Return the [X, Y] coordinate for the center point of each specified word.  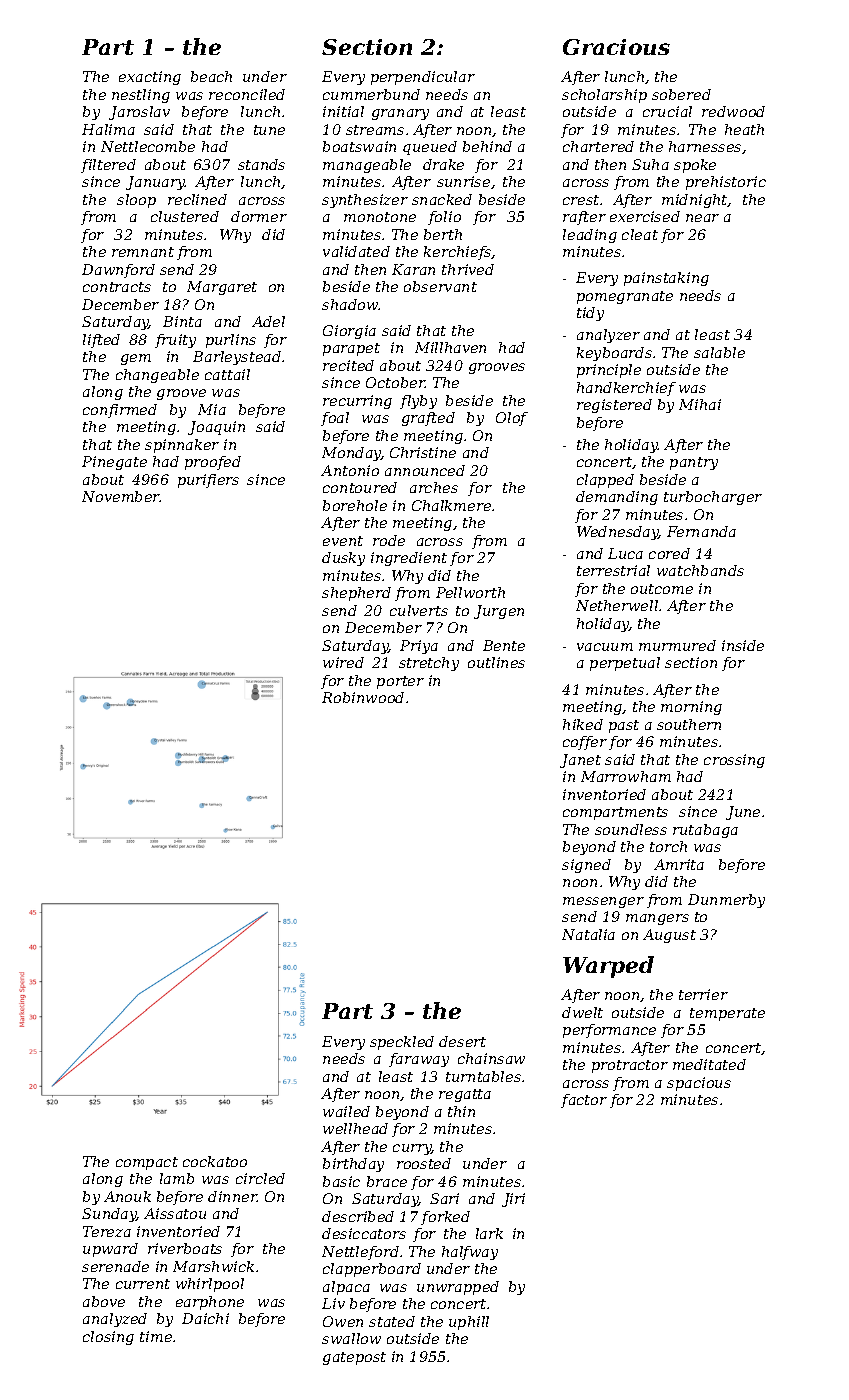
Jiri [513, 1200]
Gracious [616, 47]
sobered [681, 94]
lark [489, 1233]
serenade [115, 1266]
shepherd [356, 594]
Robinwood [363, 697]
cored [669, 553]
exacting [150, 78]
